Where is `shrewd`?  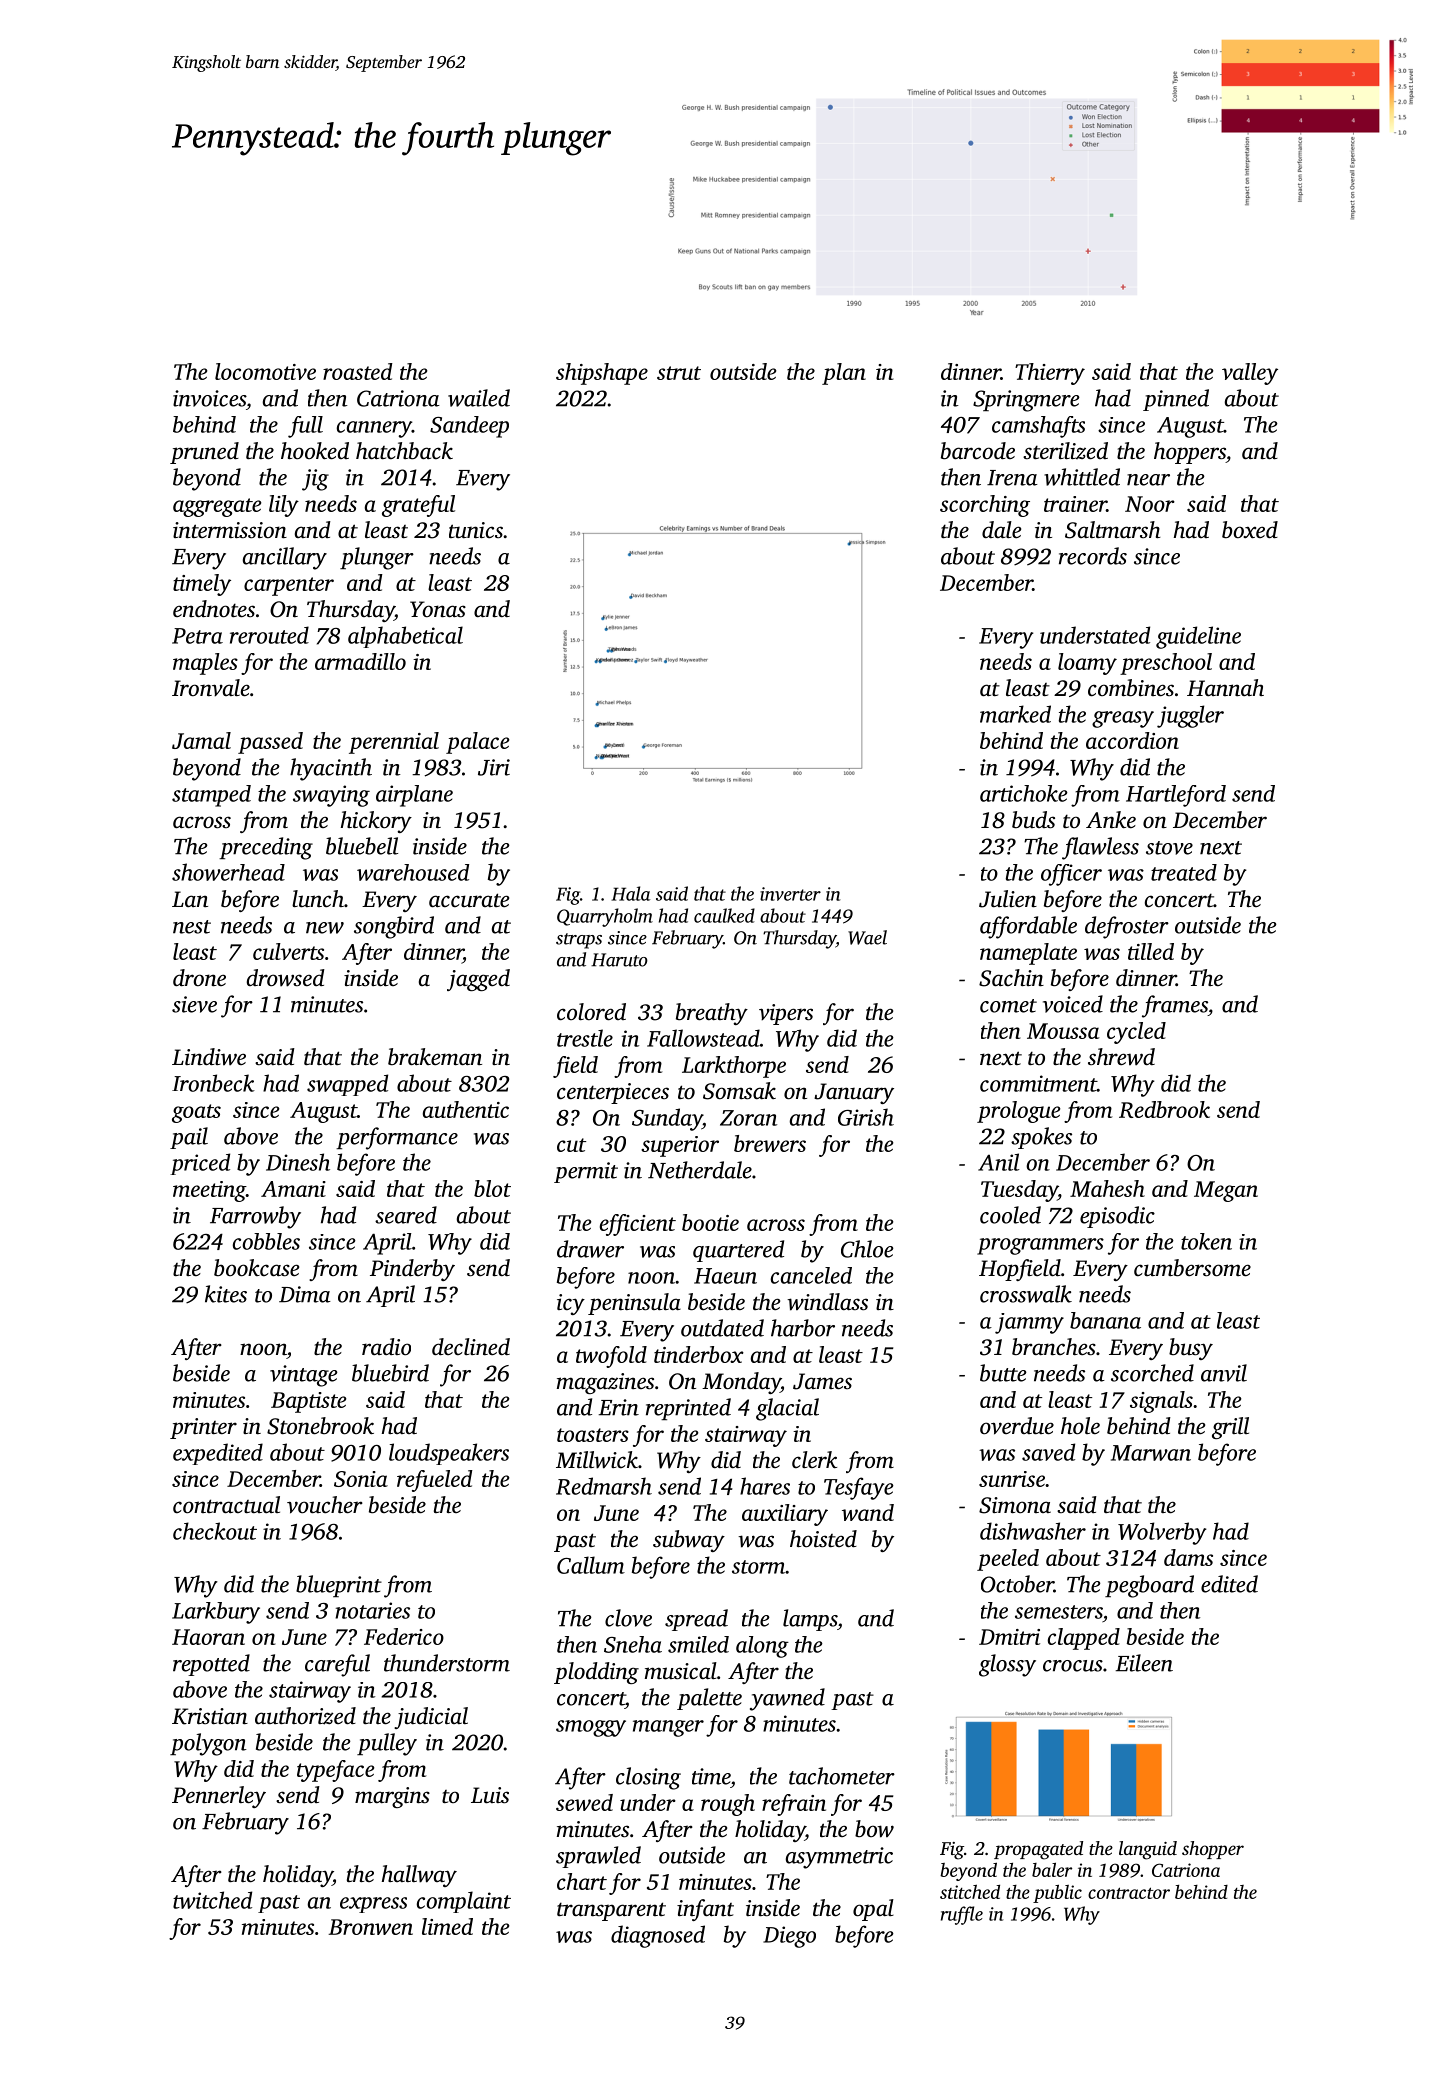
shrewd is located at coordinates (1121, 1057).
